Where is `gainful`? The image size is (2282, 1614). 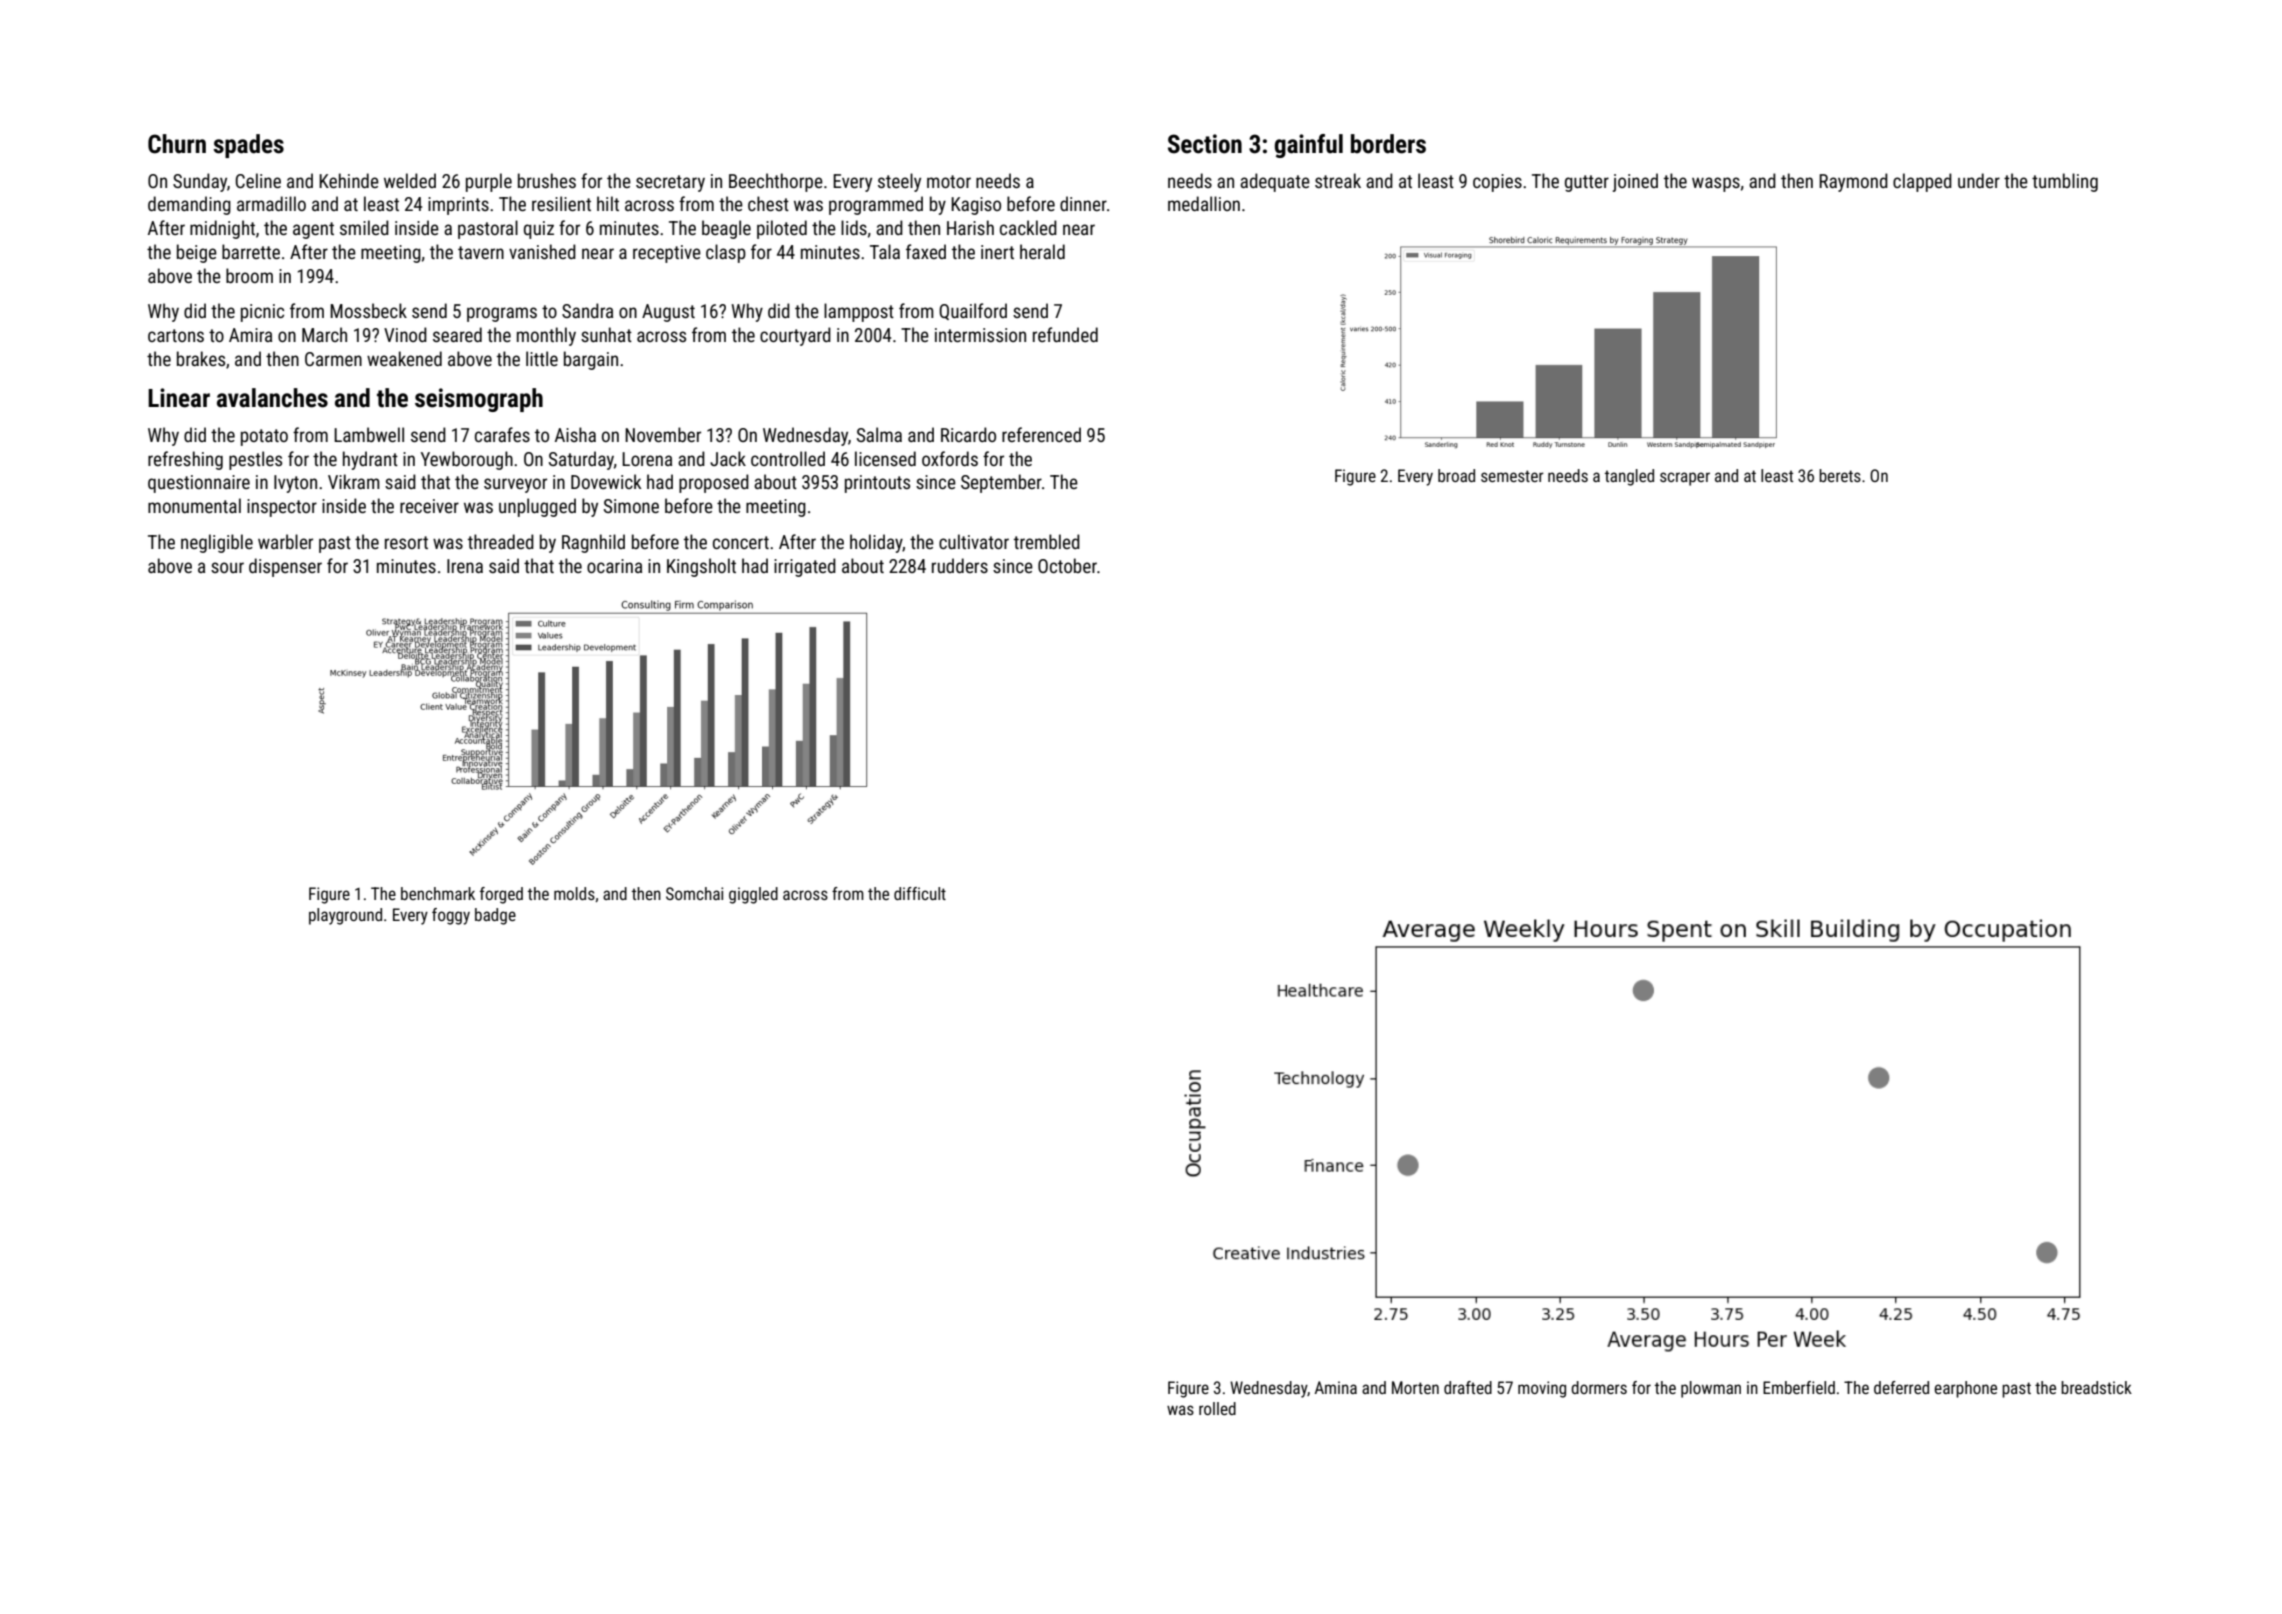 gainful is located at coordinates (1309, 146).
